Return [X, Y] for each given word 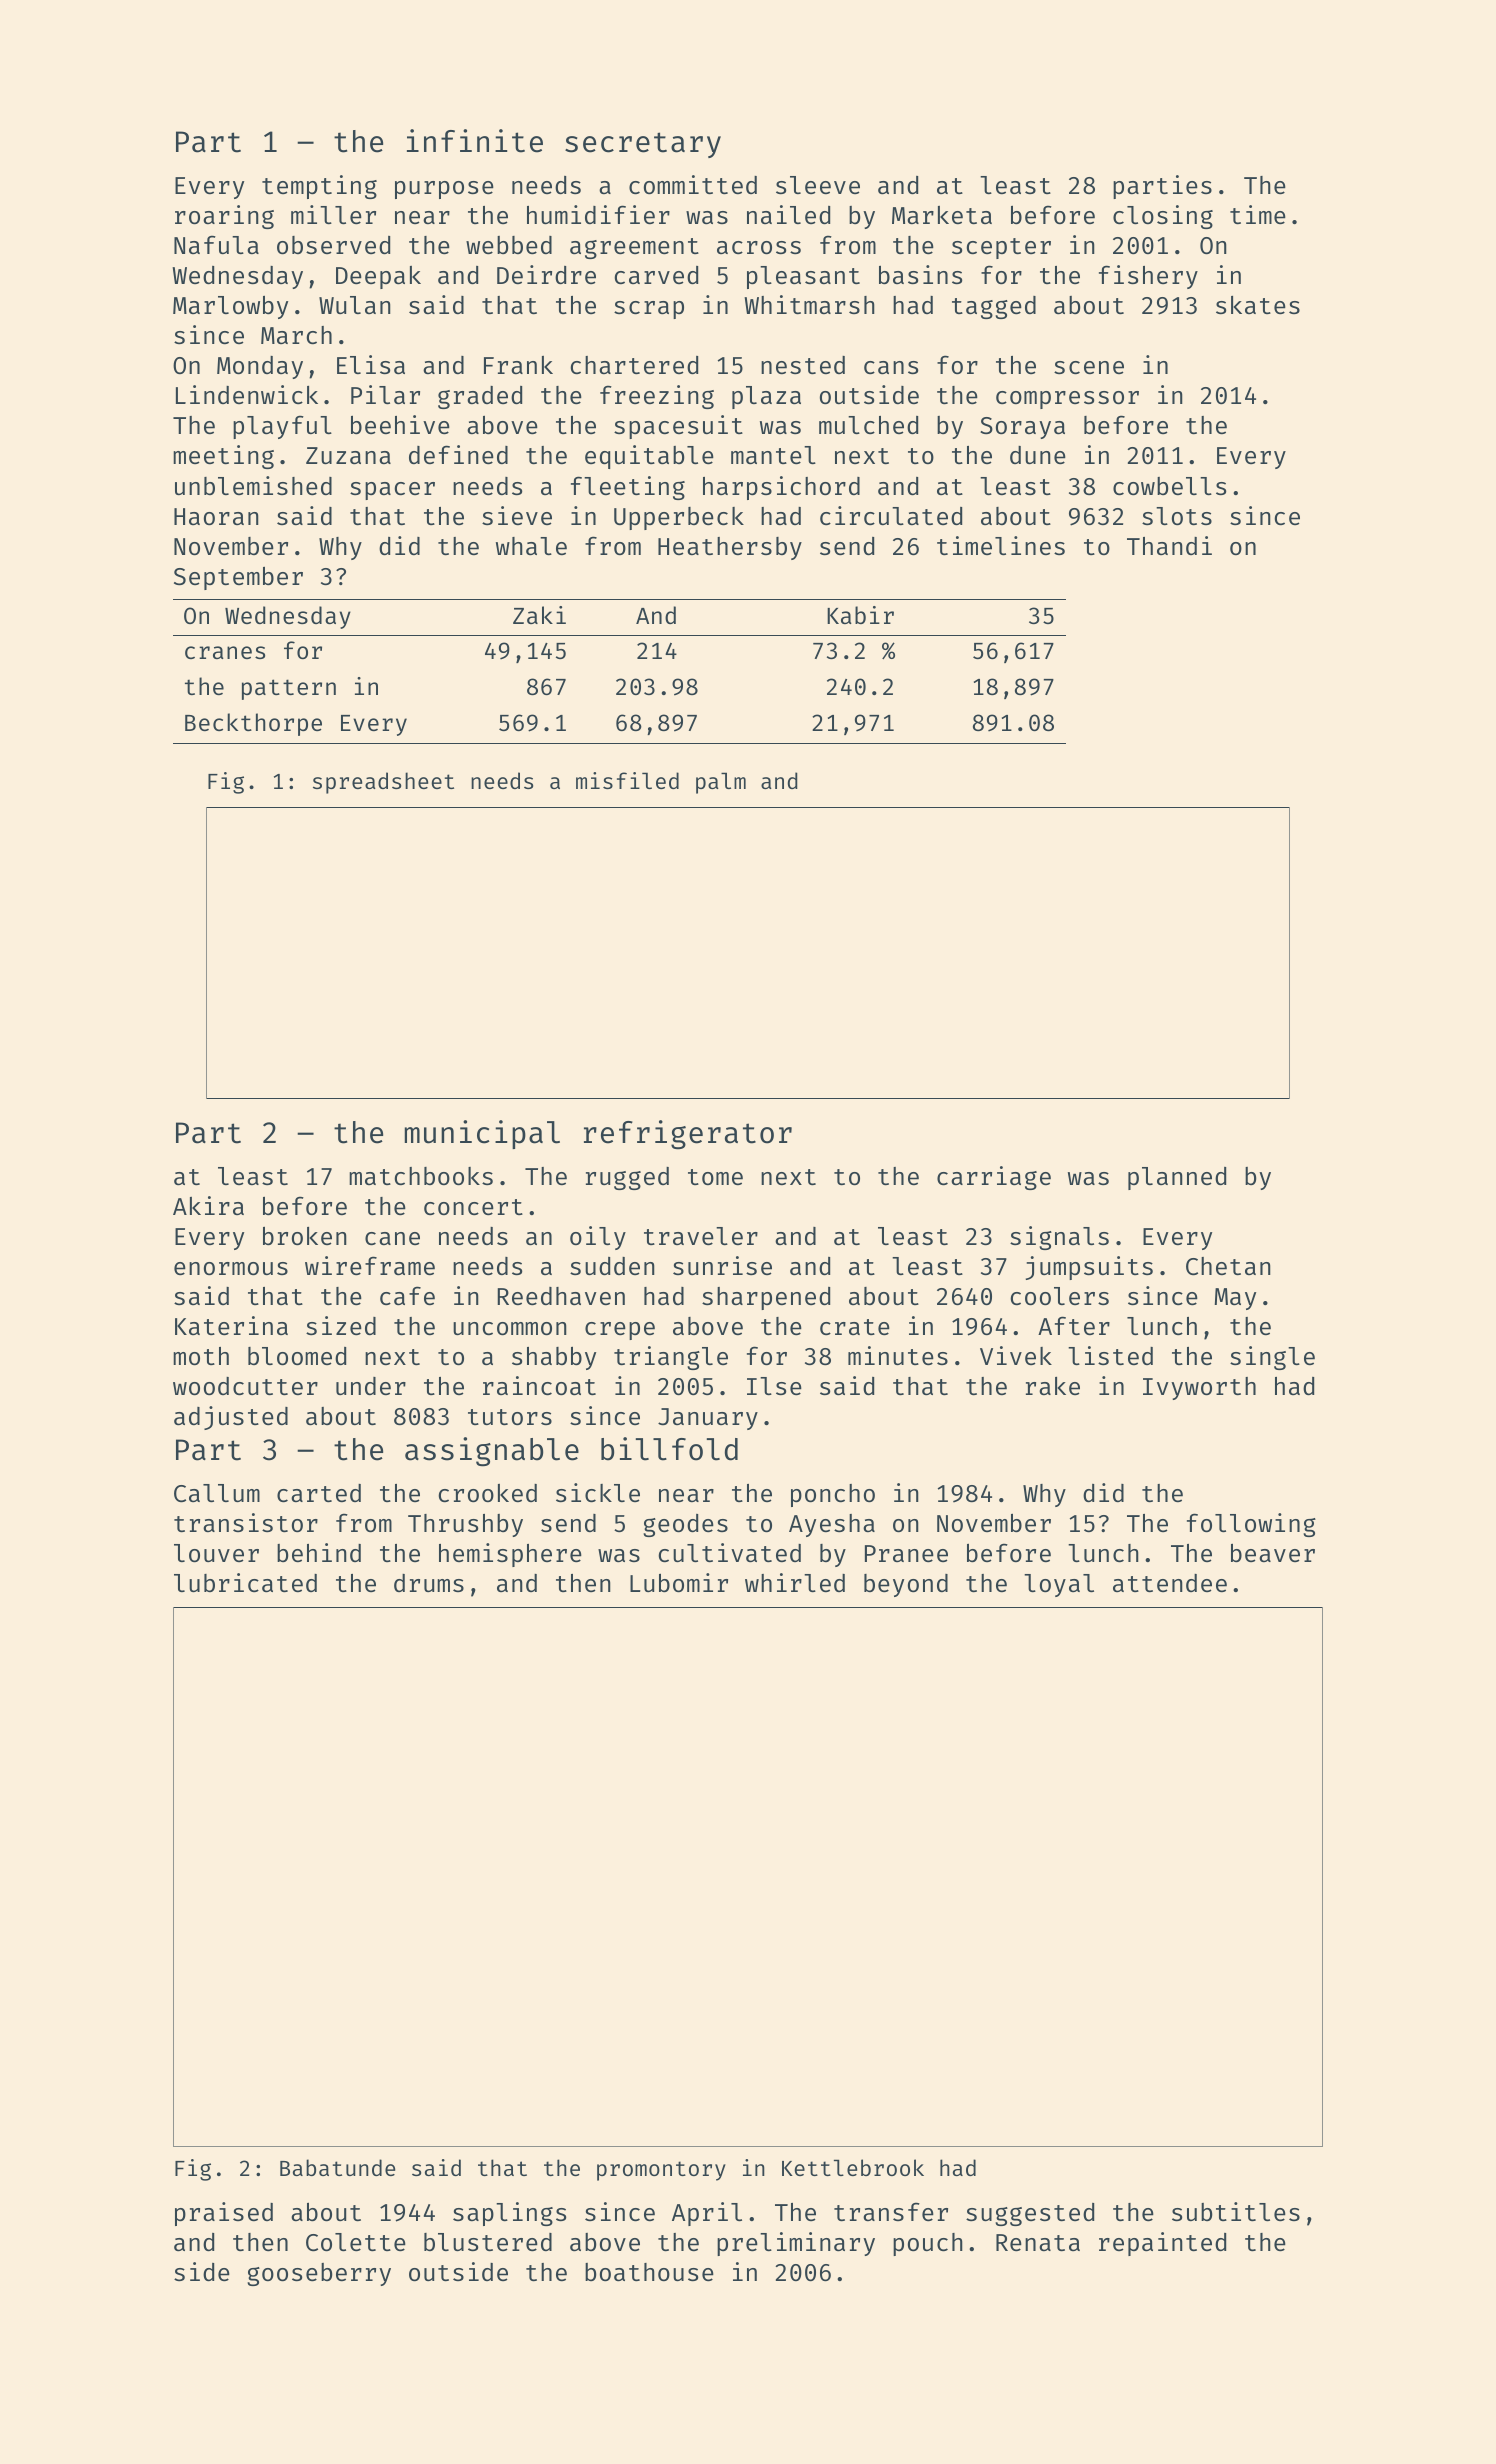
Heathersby [730, 548]
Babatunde [337, 2167]
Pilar [385, 394]
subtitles [1236, 2211]
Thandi [1169, 545]
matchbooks [421, 1176]
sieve [517, 515]
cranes [225, 652]
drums [429, 1583]
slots [1177, 516]
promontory [661, 2171]
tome [715, 1177]
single [1272, 1358]
